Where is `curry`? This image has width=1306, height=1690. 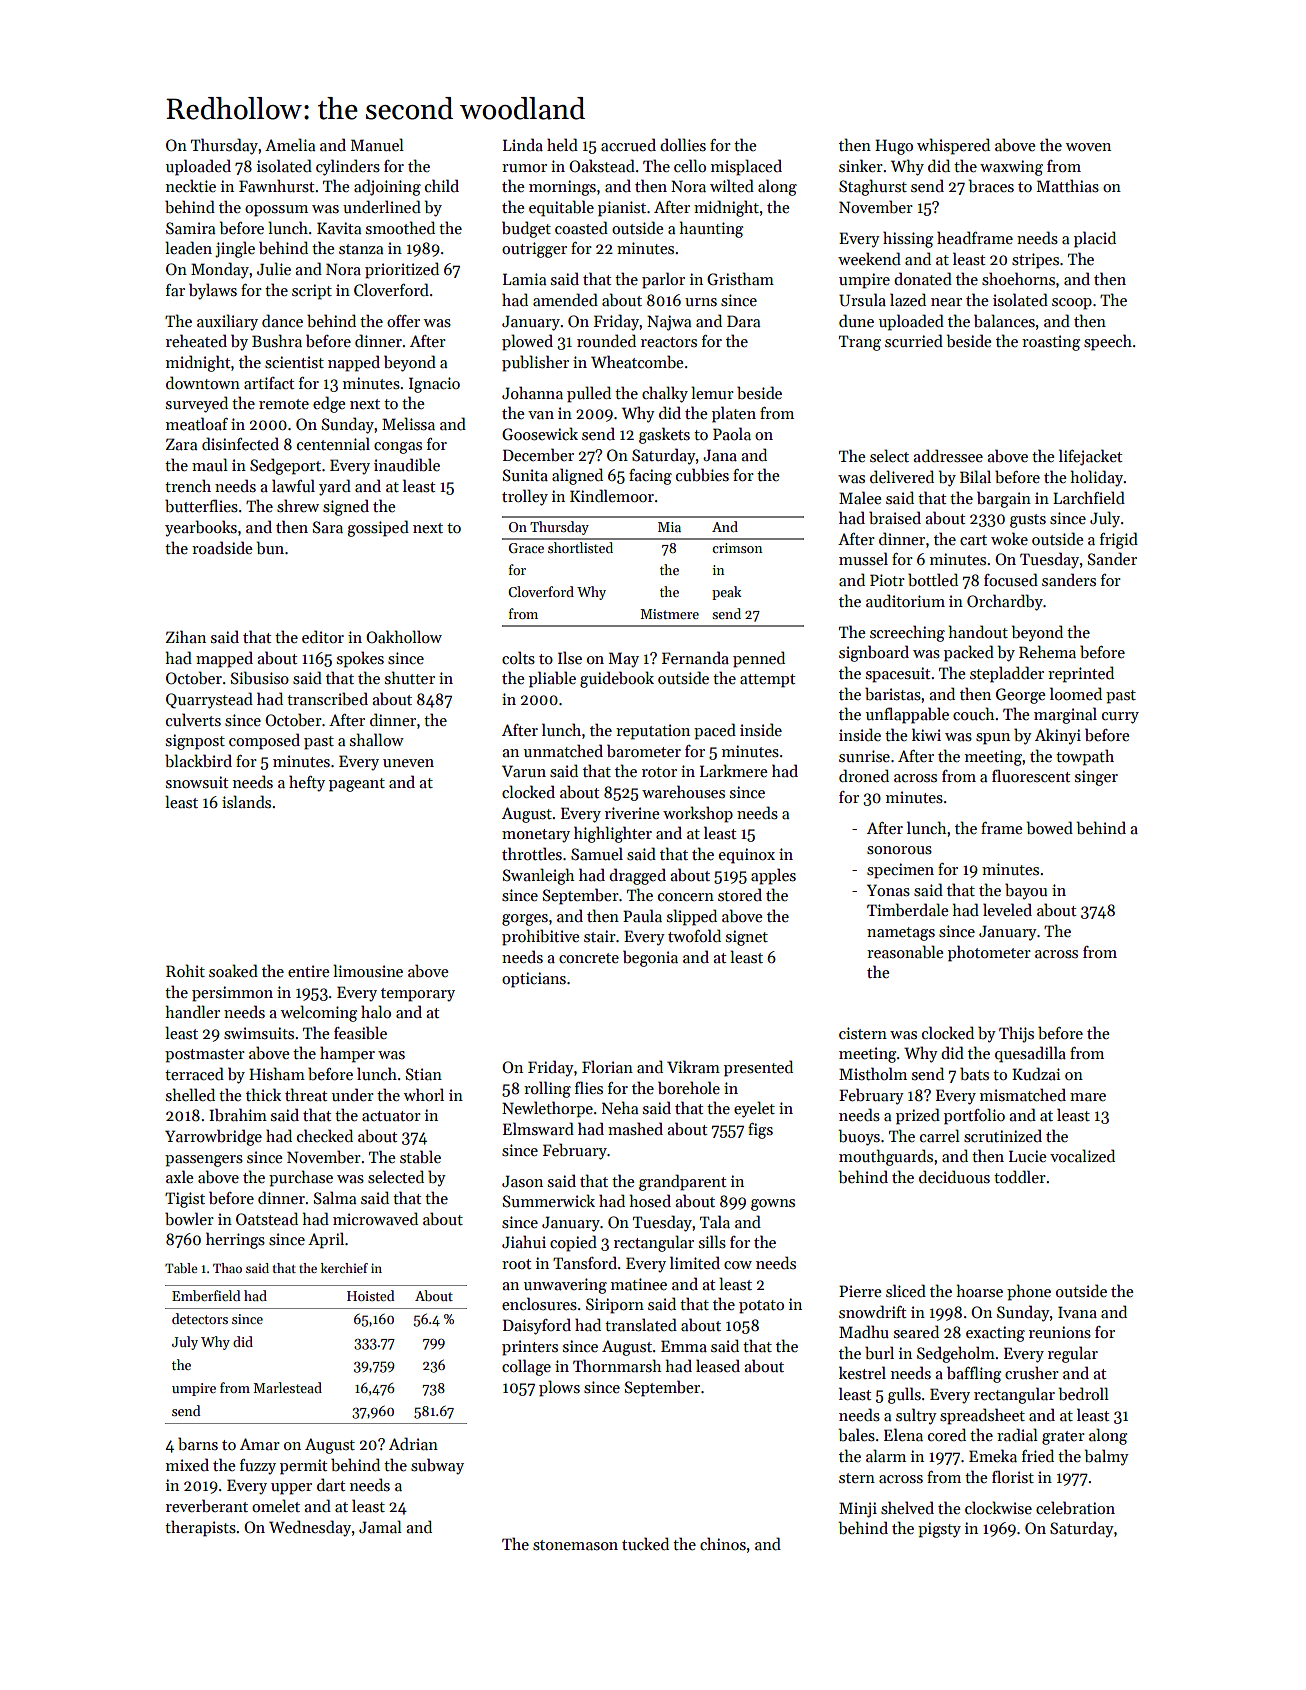 curry is located at coordinates (1120, 718).
